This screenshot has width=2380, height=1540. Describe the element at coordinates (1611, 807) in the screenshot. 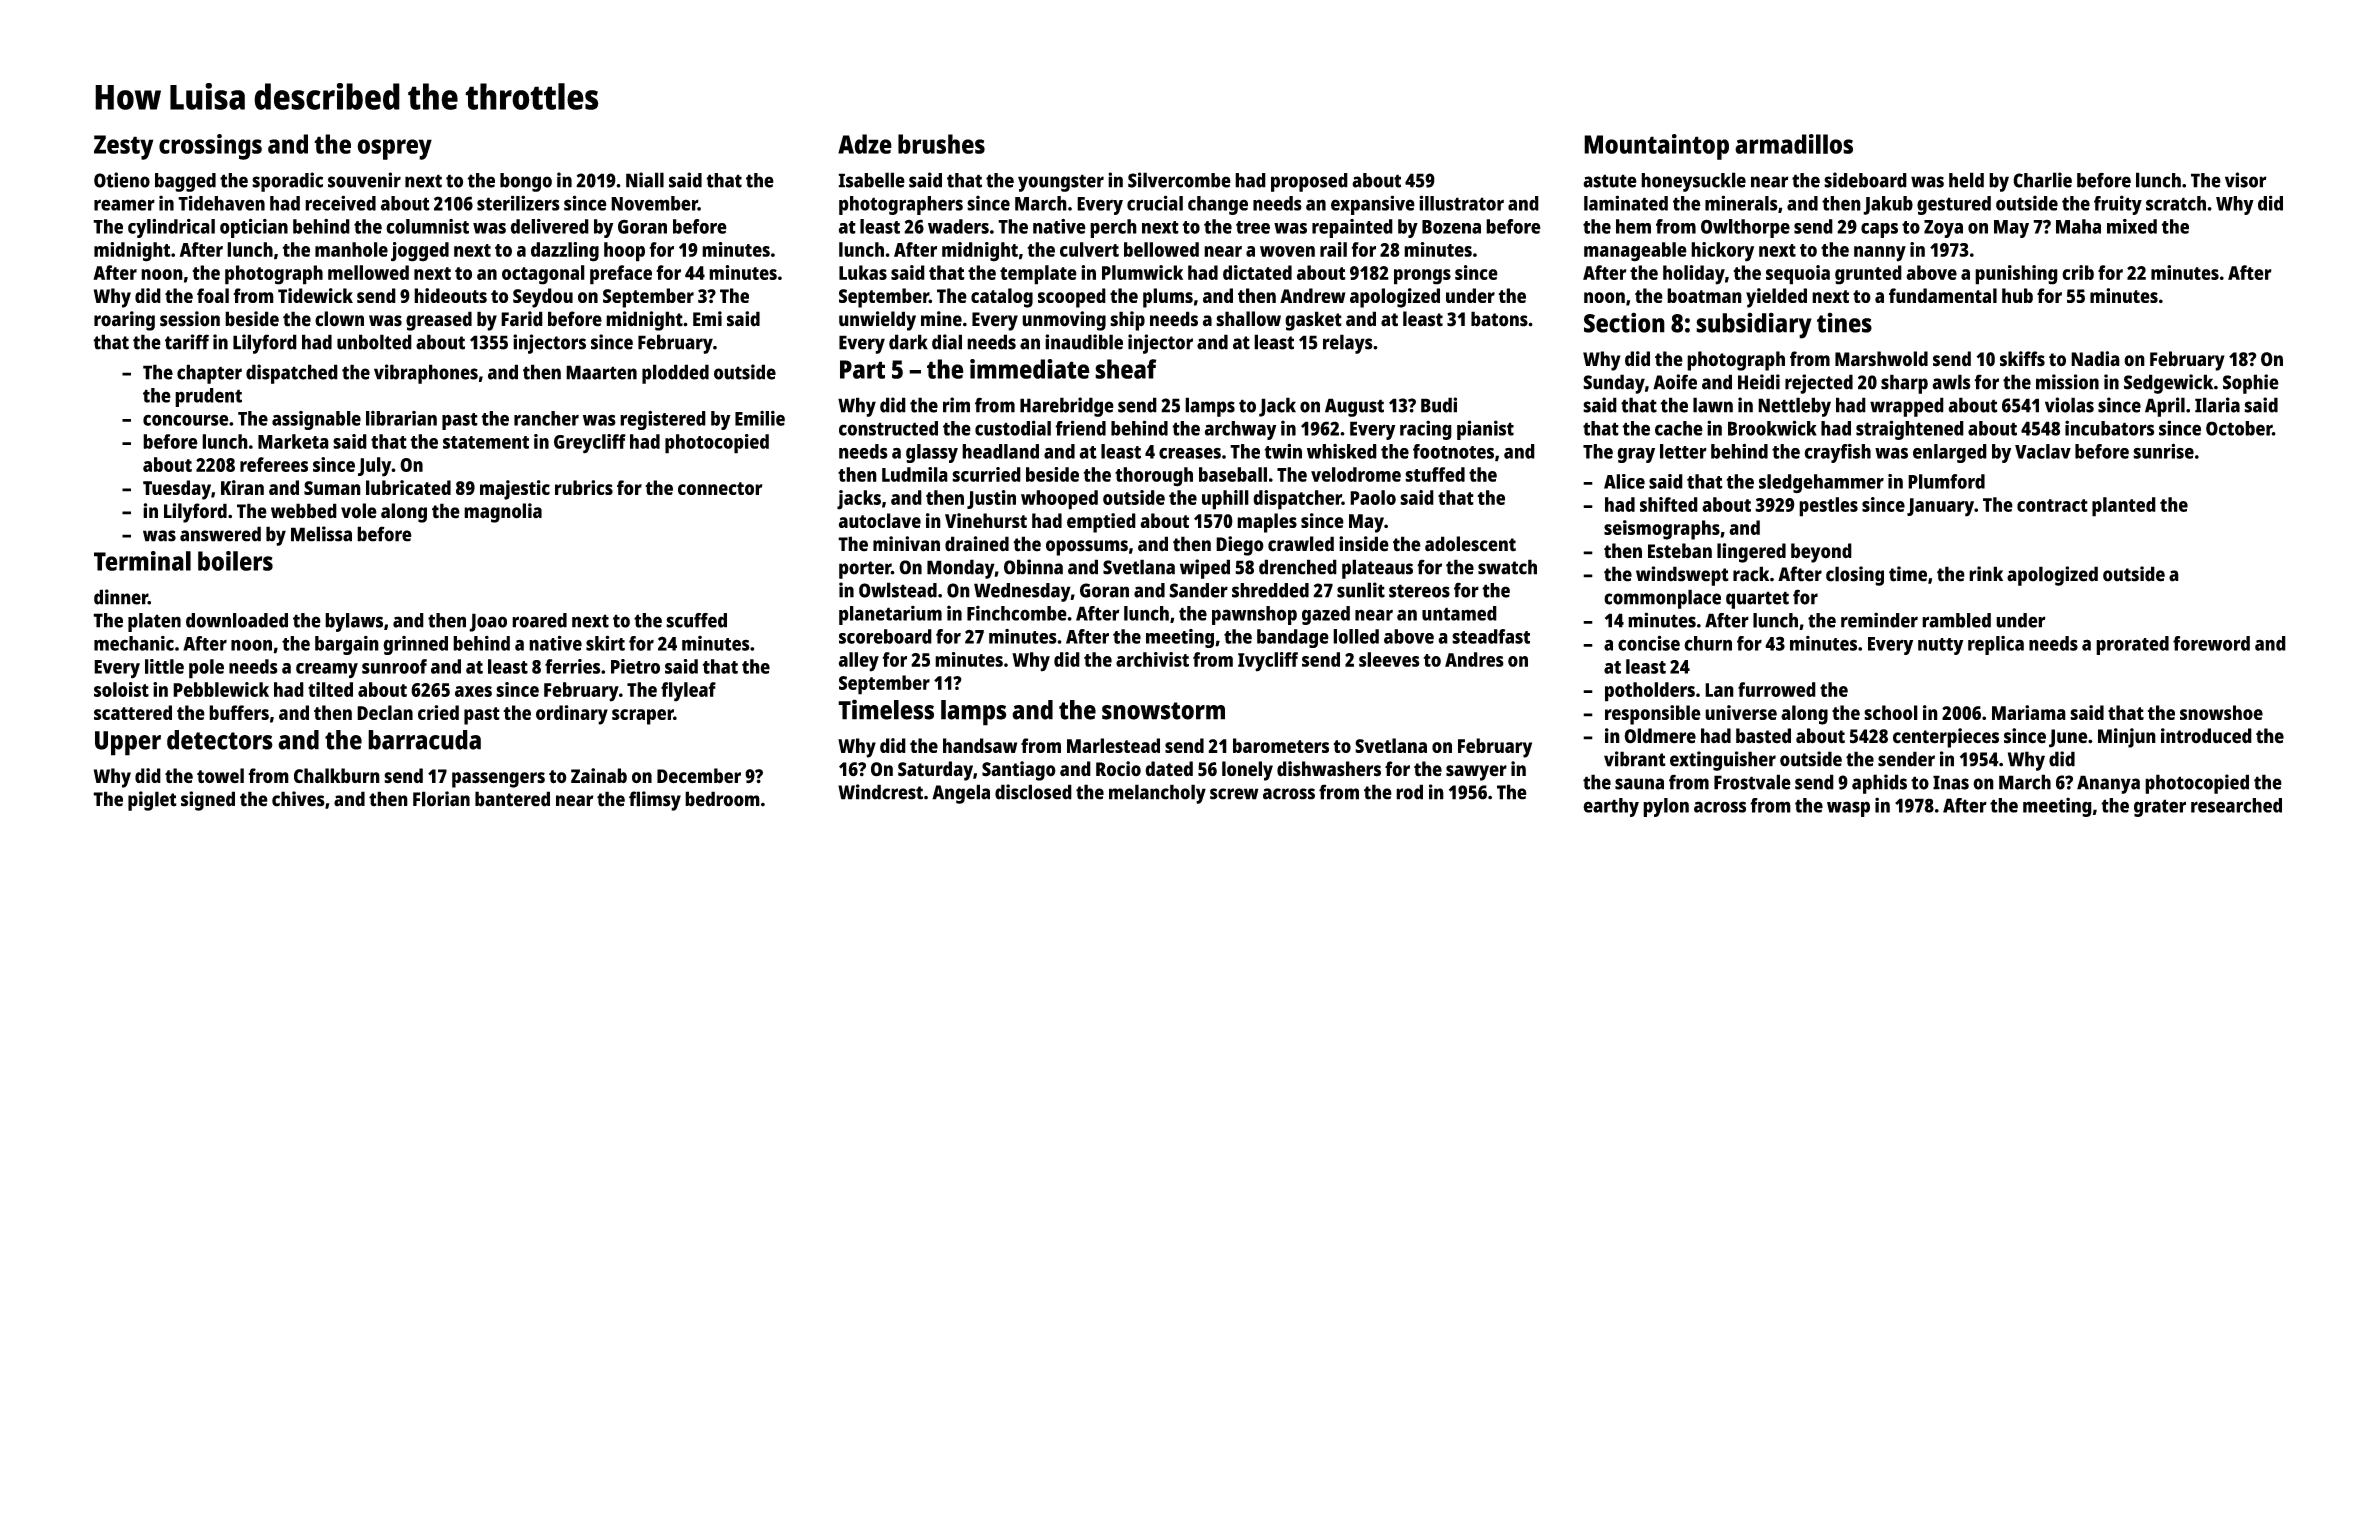

I see `earthy` at that location.
